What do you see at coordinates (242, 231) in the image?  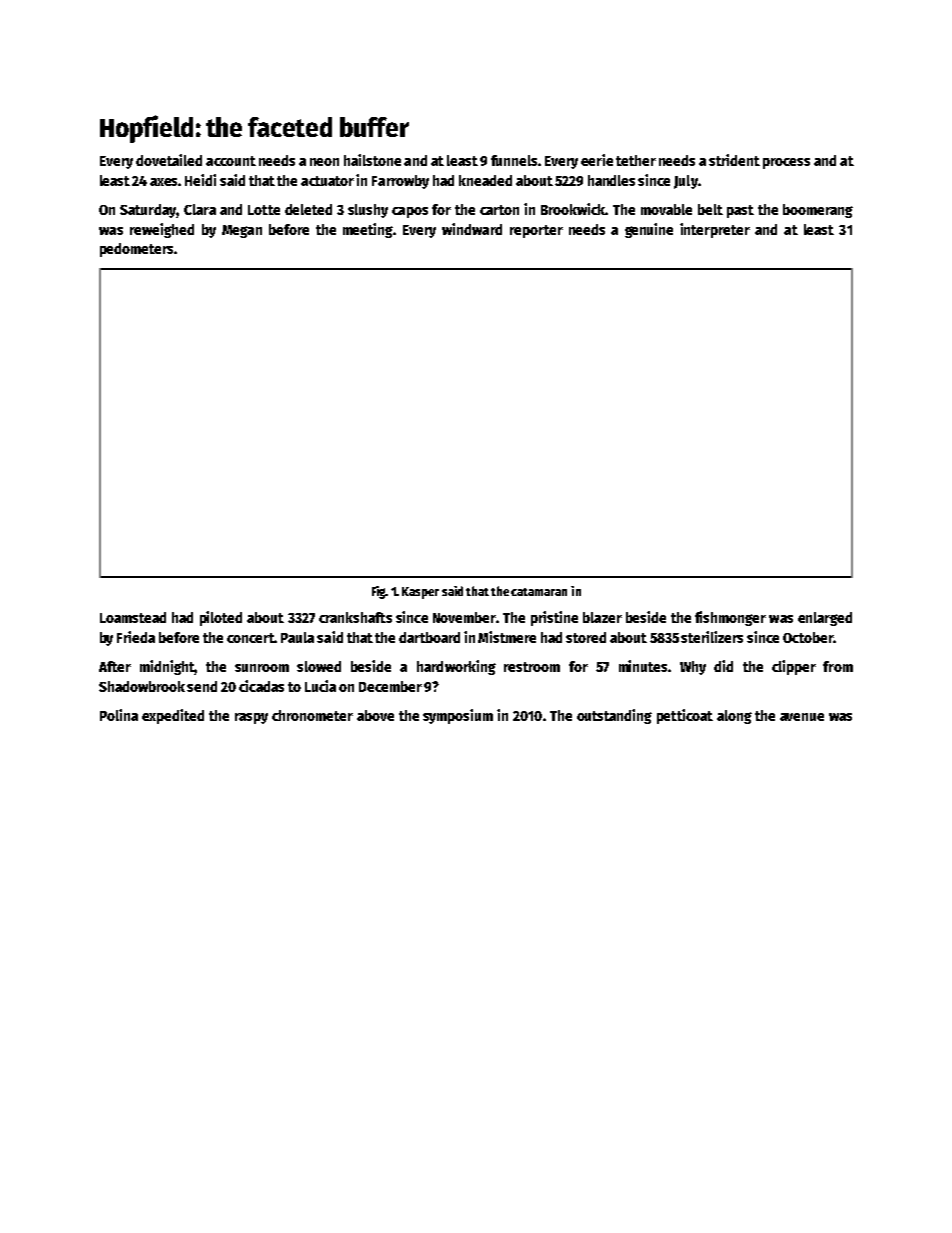 I see `Megan` at bounding box center [242, 231].
